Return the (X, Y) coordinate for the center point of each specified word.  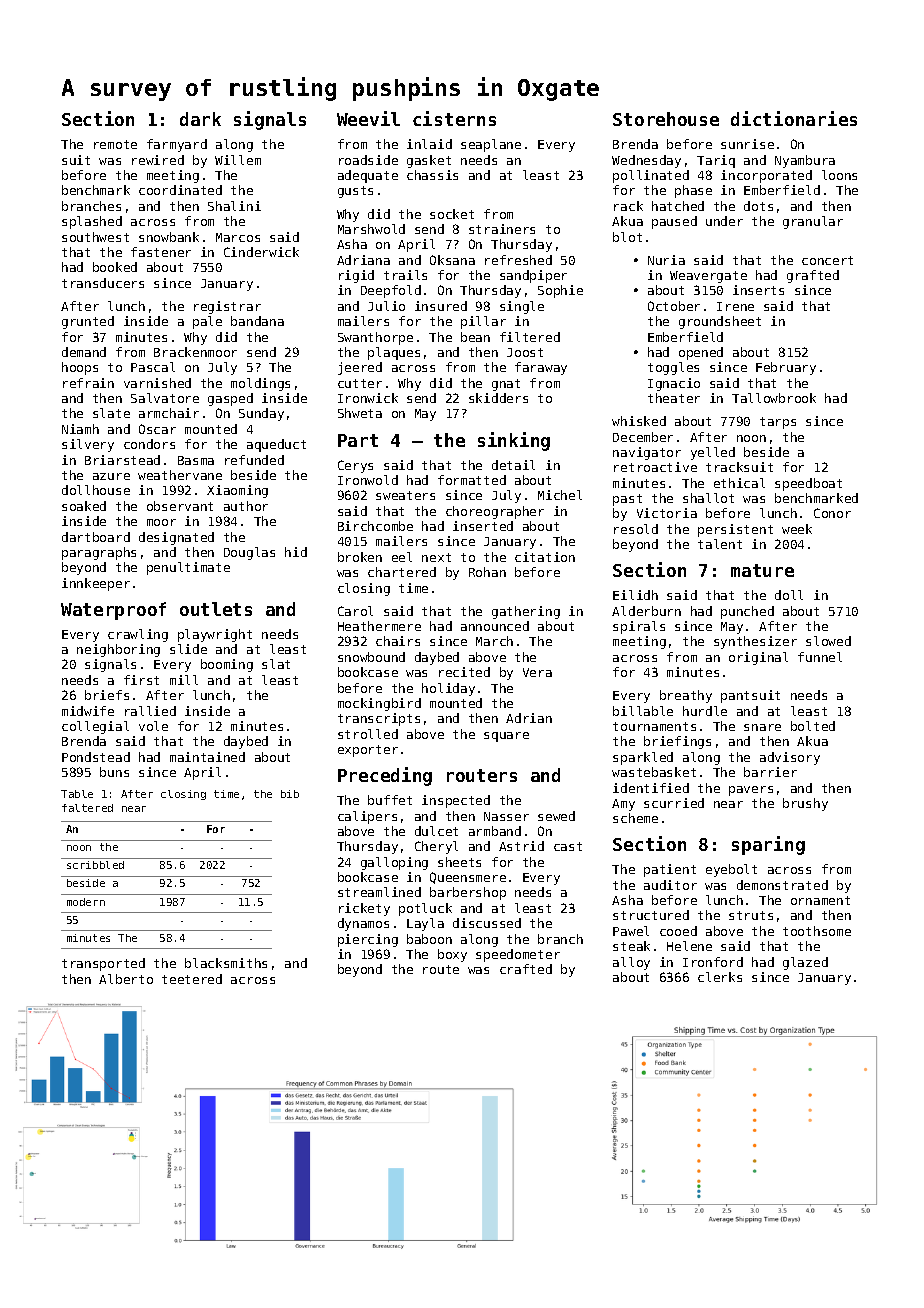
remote (115, 144)
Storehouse (666, 119)
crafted (526, 969)
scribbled (95, 865)
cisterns (454, 118)
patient (670, 870)
